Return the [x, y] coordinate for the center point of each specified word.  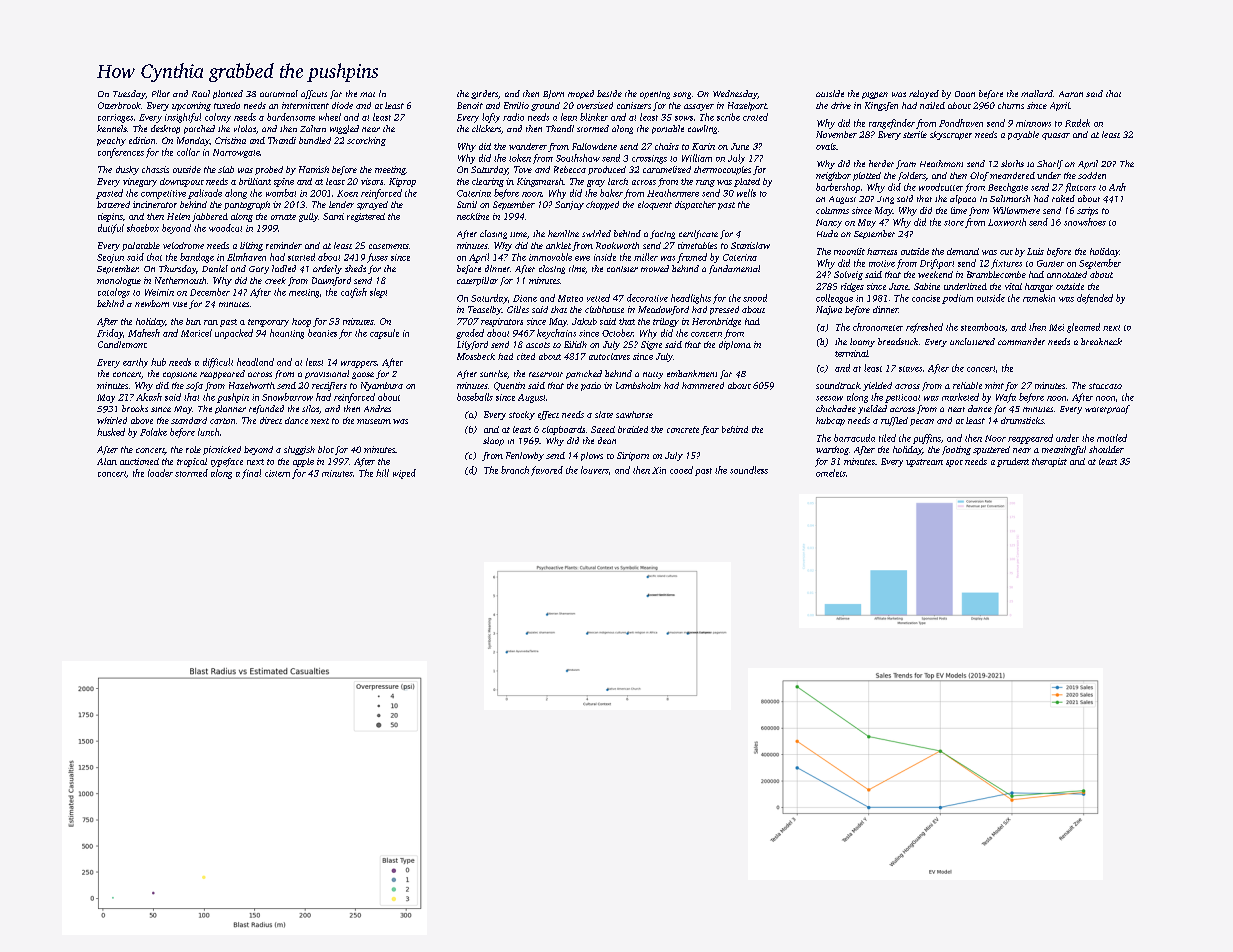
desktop [165, 129]
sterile [915, 134]
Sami [333, 216]
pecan [922, 422]
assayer [699, 107]
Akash [149, 397]
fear [710, 430]
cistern [277, 473]
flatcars [1080, 188]
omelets [831, 473]
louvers [595, 470]
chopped [602, 205]
